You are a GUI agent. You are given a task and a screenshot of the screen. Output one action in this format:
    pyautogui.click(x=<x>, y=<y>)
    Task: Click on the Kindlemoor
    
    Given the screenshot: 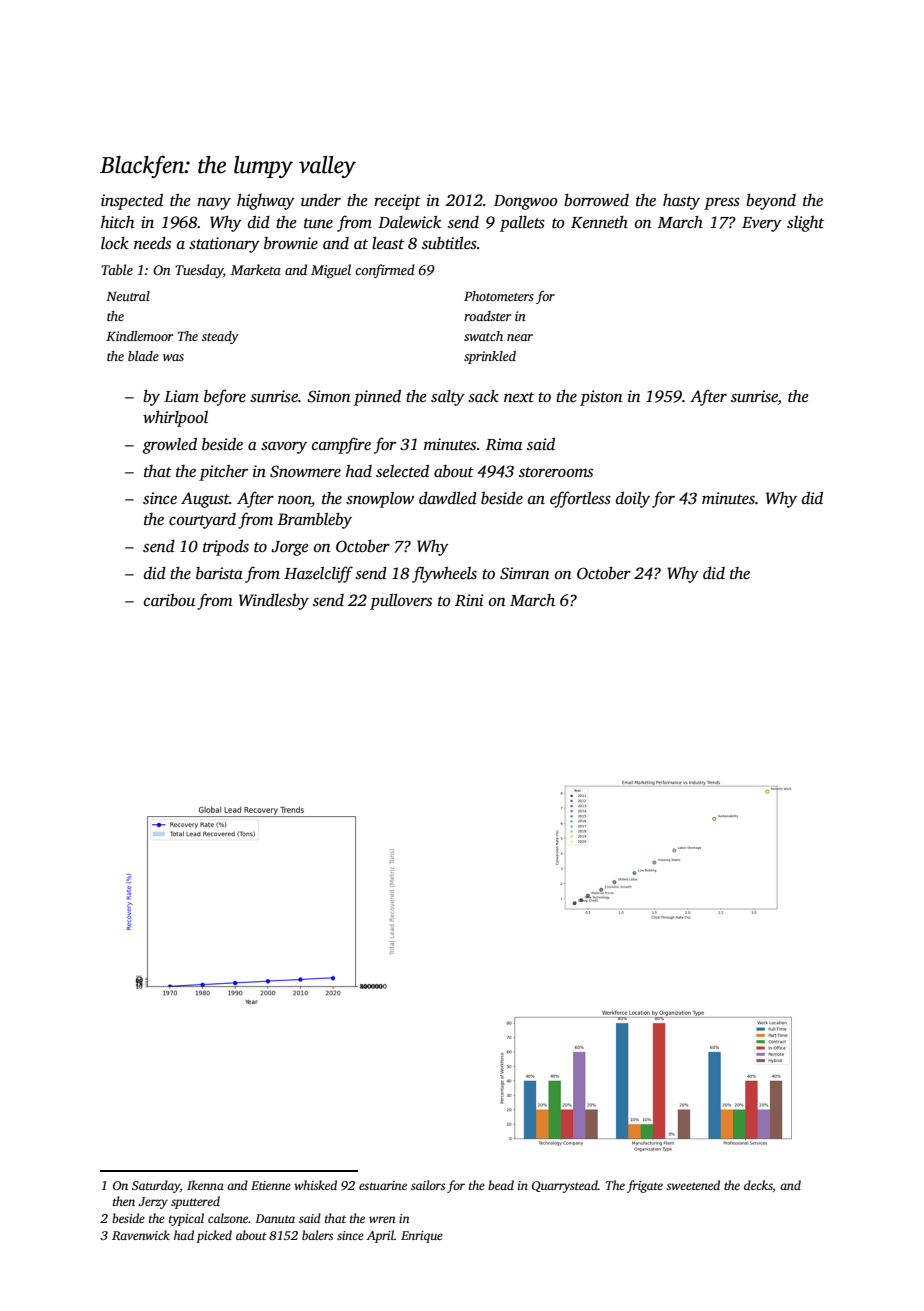 What is the action you would take?
    pyautogui.click(x=139, y=336)
